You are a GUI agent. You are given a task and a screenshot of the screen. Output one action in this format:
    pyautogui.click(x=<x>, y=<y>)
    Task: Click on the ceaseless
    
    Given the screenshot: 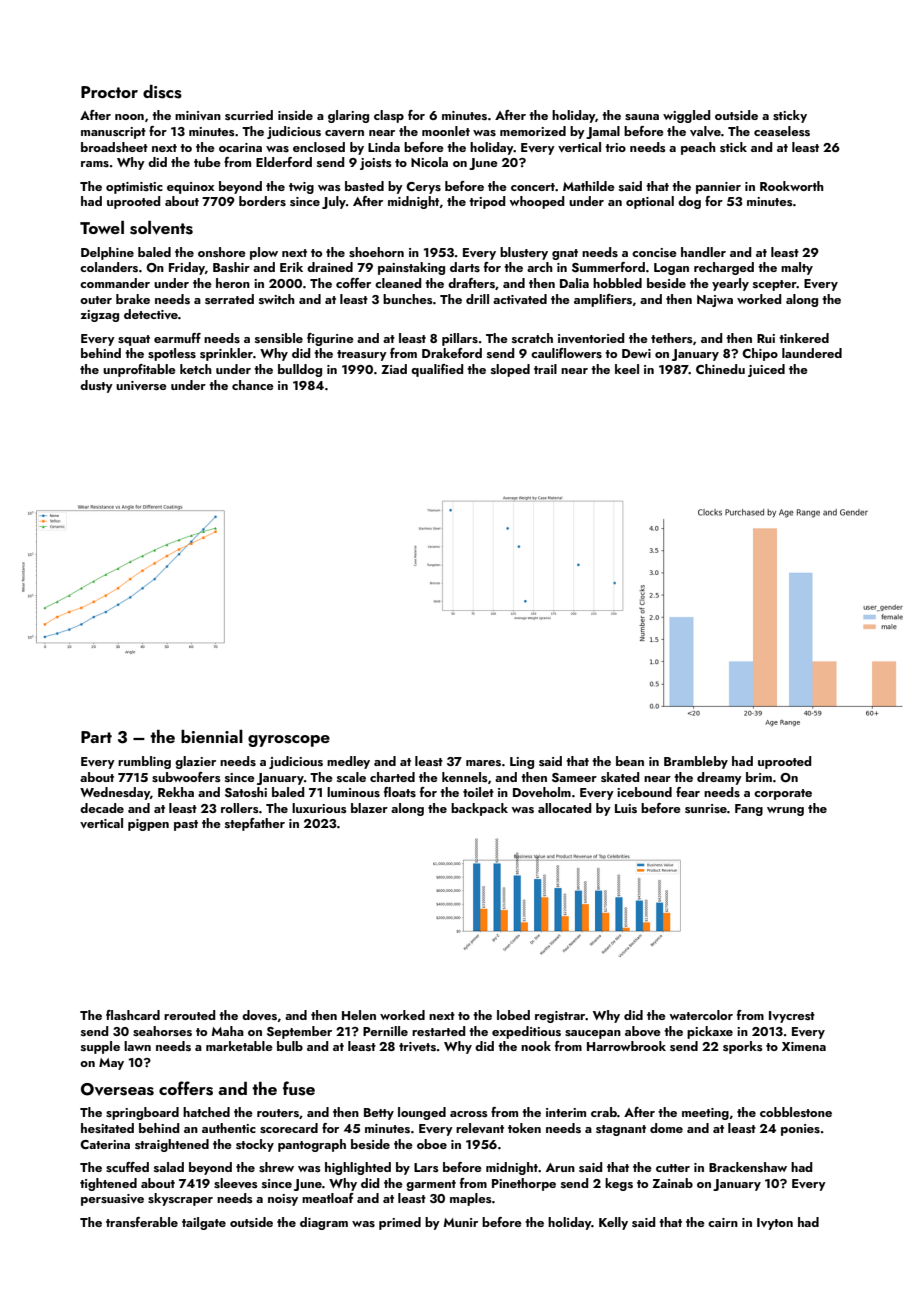 What is the action you would take?
    pyautogui.click(x=782, y=131)
